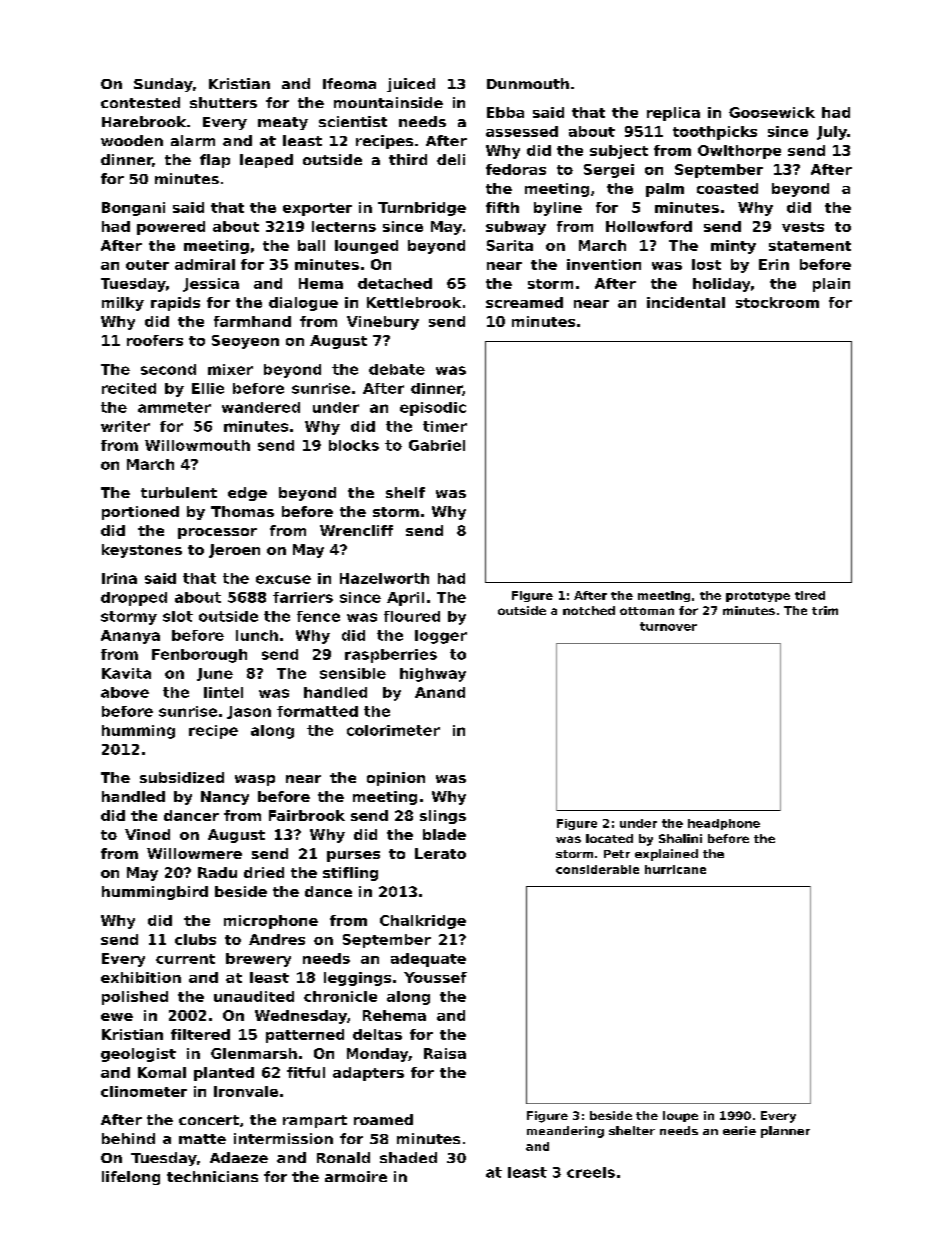  What do you see at coordinates (724, 824) in the screenshot?
I see `headphone` at bounding box center [724, 824].
